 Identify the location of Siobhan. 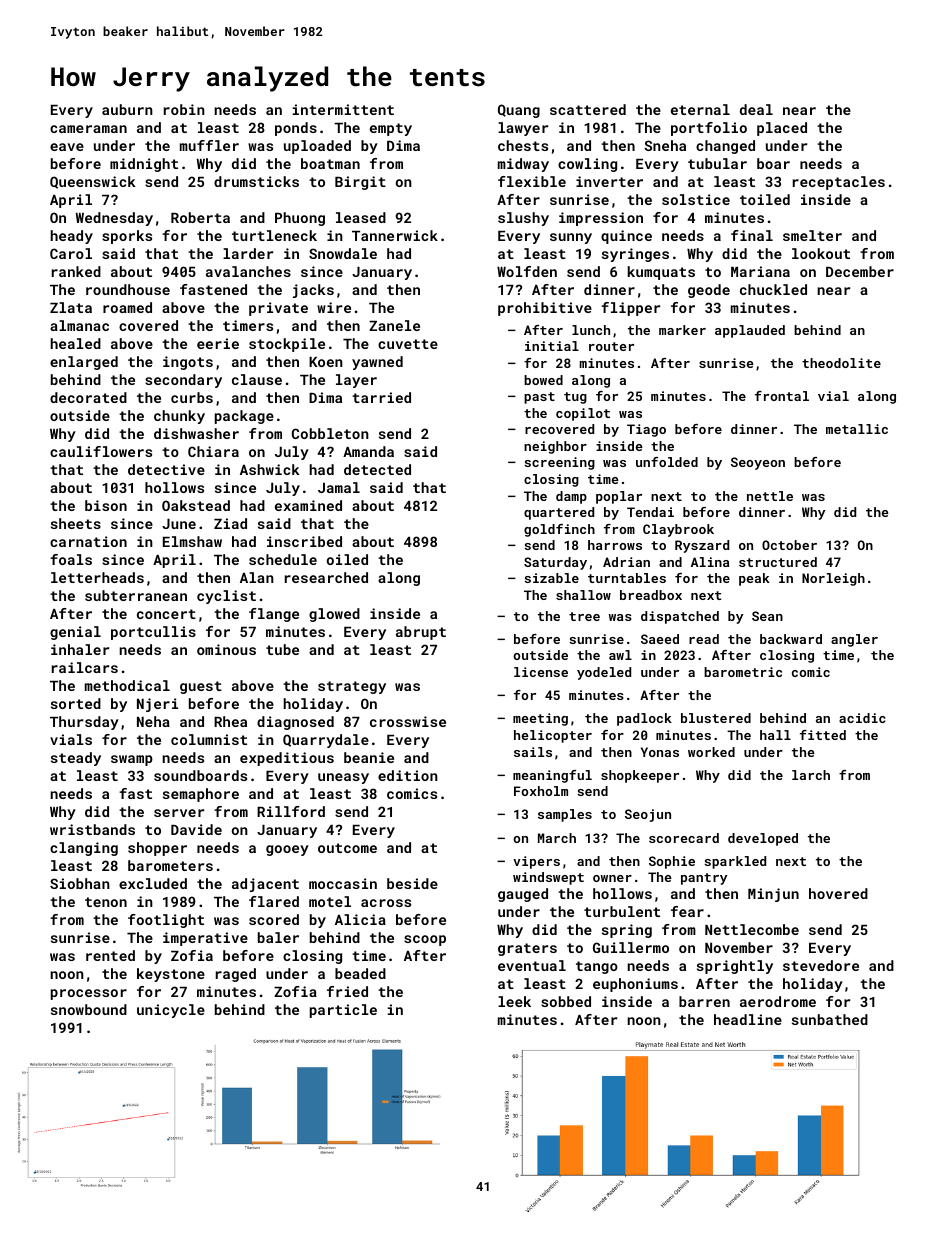
(80, 883).
